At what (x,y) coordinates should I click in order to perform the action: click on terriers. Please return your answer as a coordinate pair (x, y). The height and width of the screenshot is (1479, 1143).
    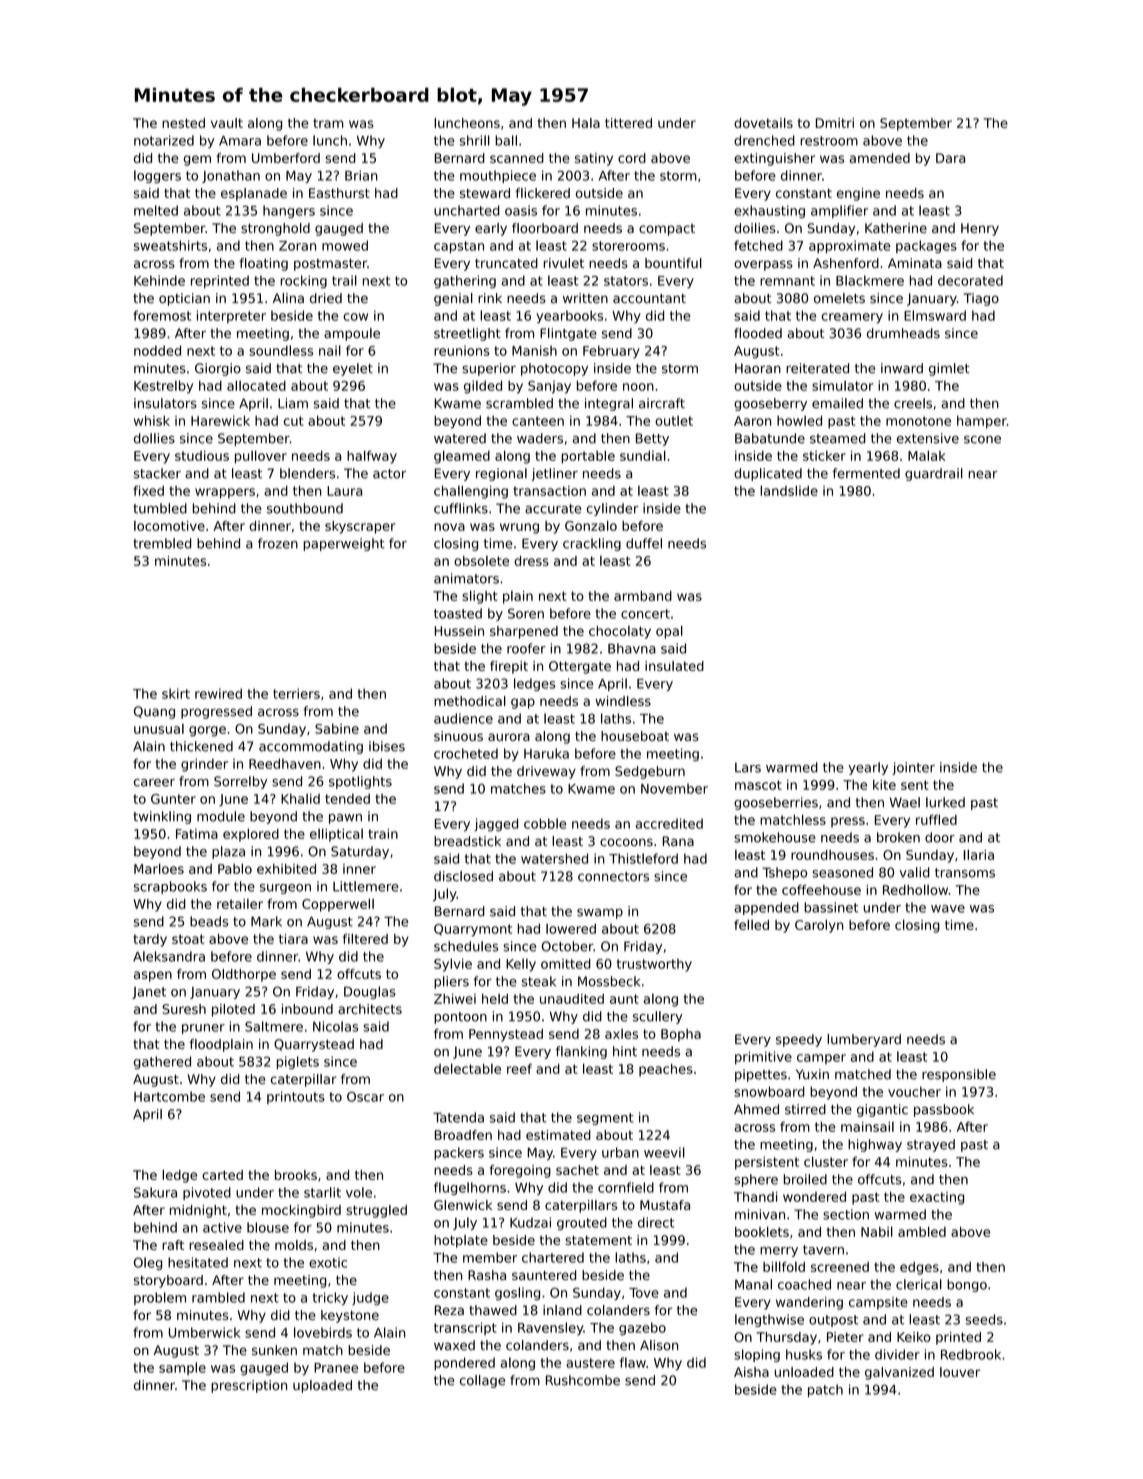
    Looking at the image, I should click on (296, 693).
